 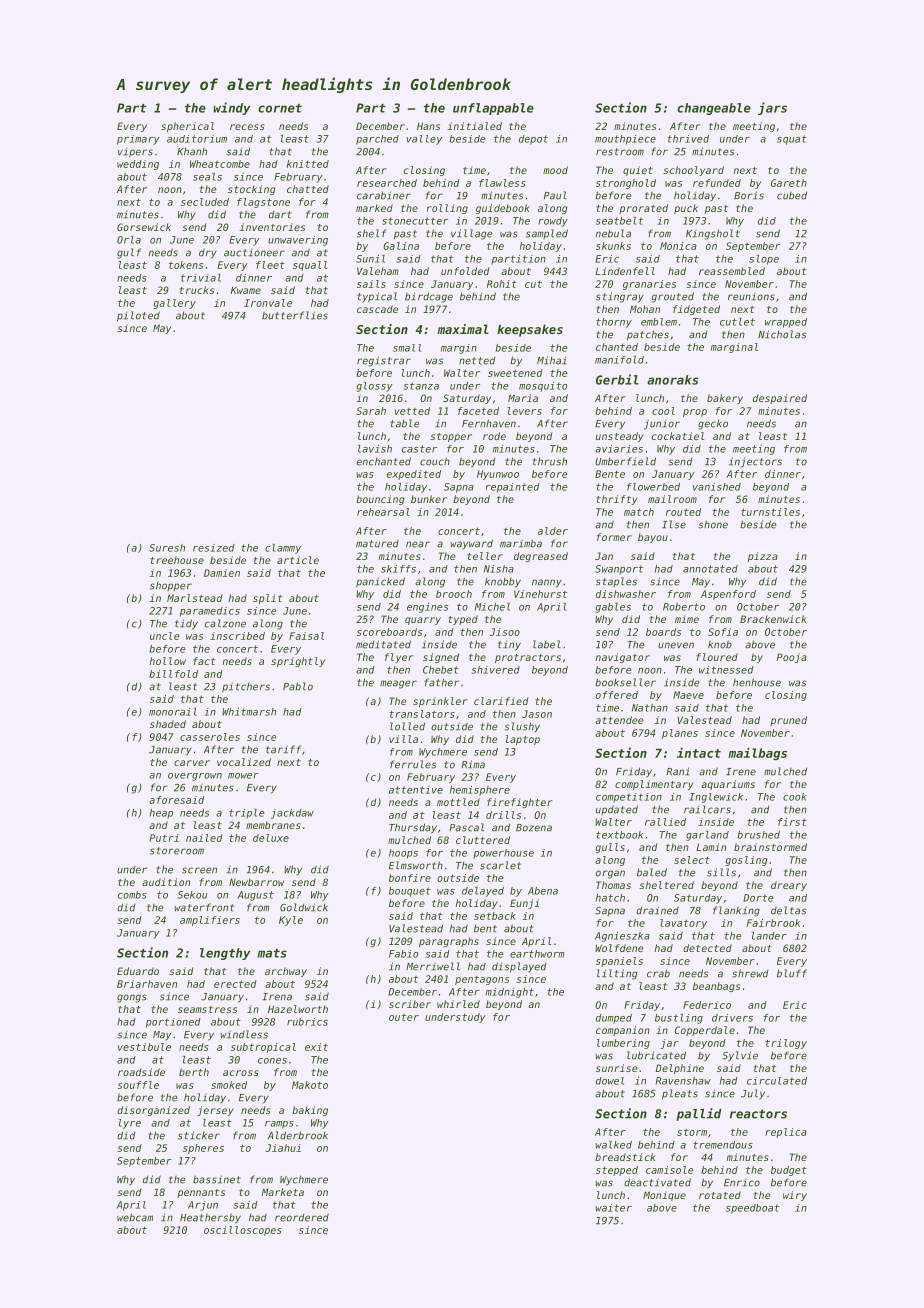 What do you see at coordinates (714, 109) in the screenshot?
I see `changeable` at bounding box center [714, 109].
